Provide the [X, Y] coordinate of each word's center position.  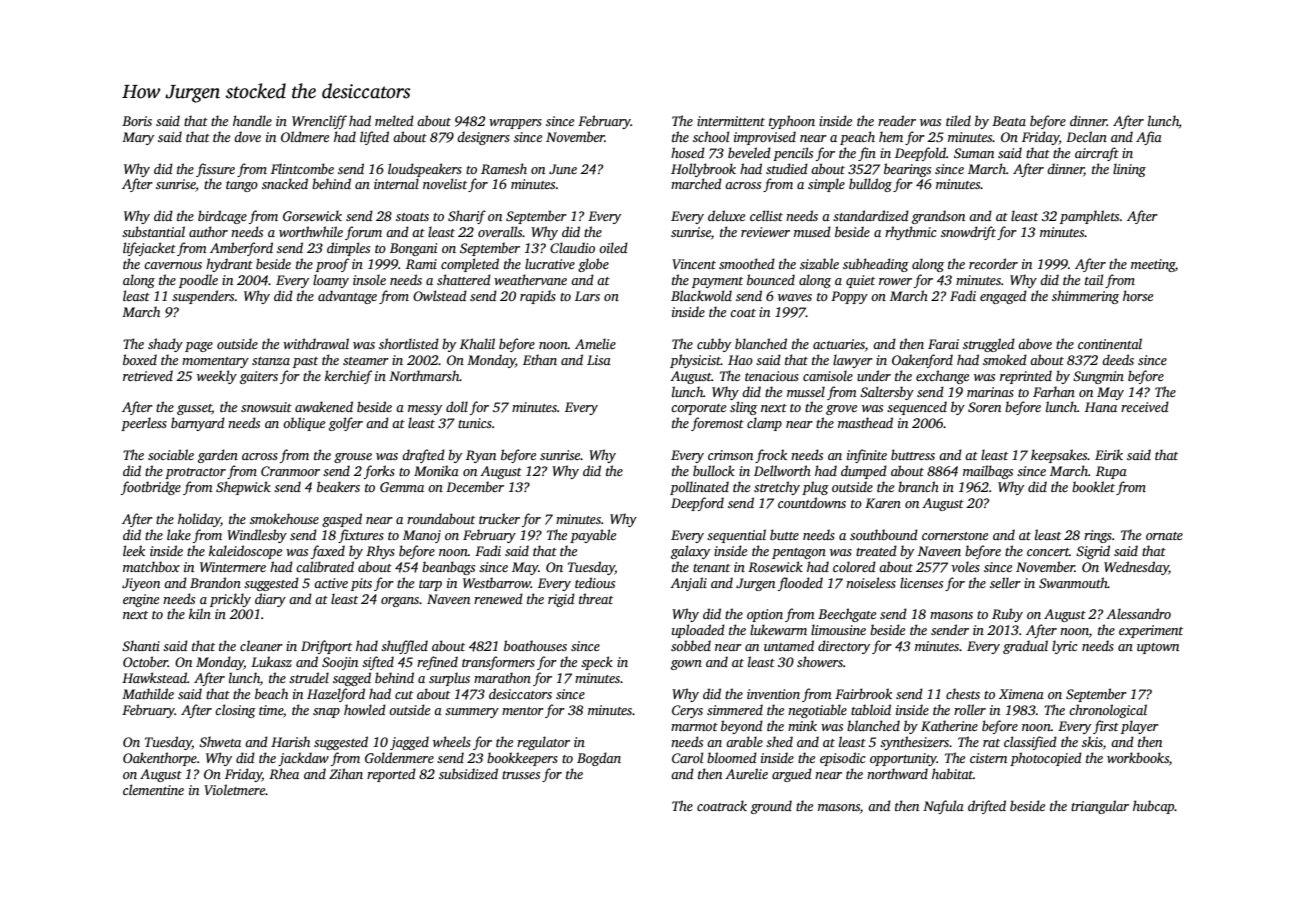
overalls [500, 231]
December [475, 486]
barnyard [198, 424]
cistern [988, 758]
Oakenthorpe [160, 759]
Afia [1149, 138]
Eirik [1109, 454]
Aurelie [746, 773]
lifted [374, 138]
